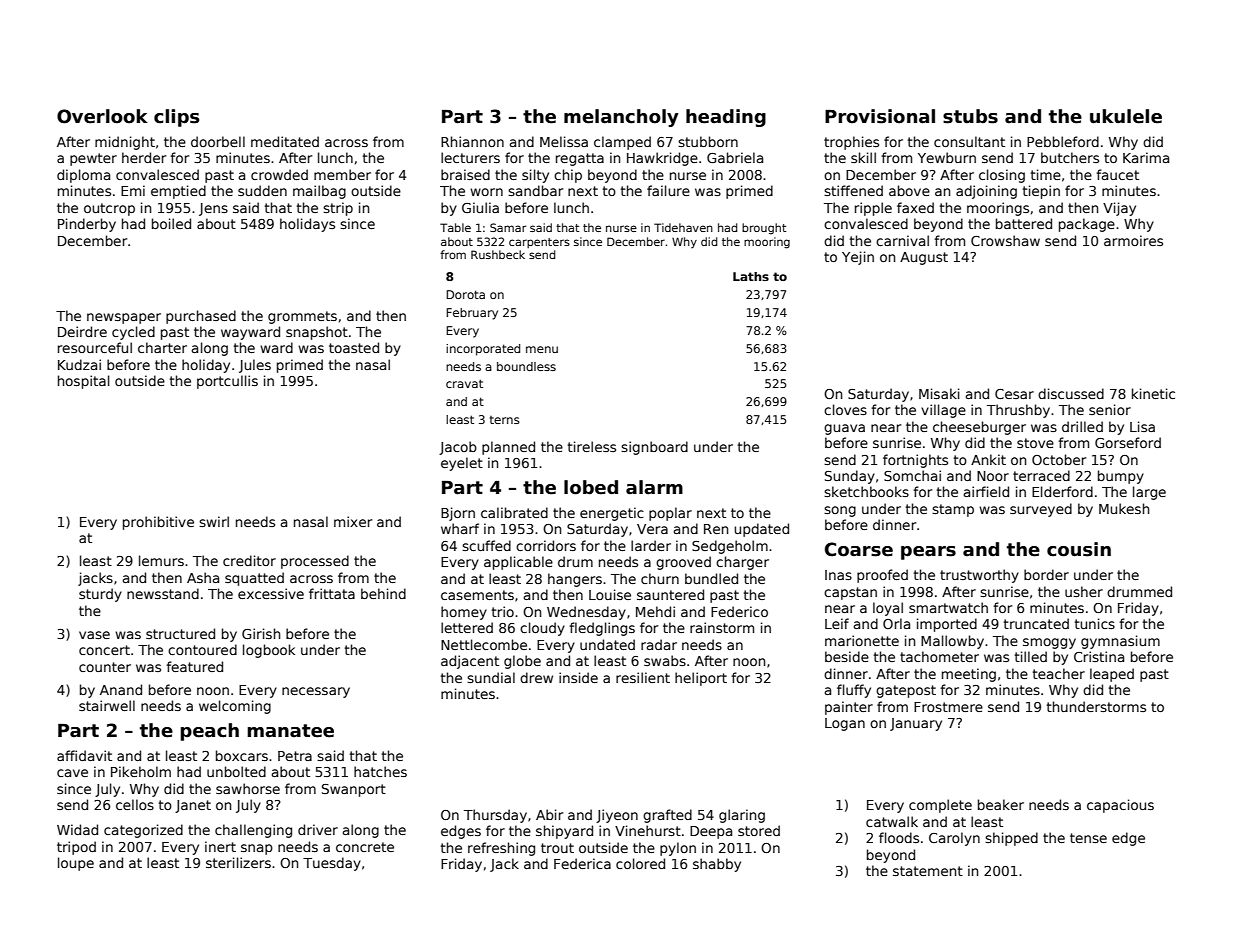 The width and height of the screenshot is (1233, 952). I want to click on loupe, so click(76, 864).
